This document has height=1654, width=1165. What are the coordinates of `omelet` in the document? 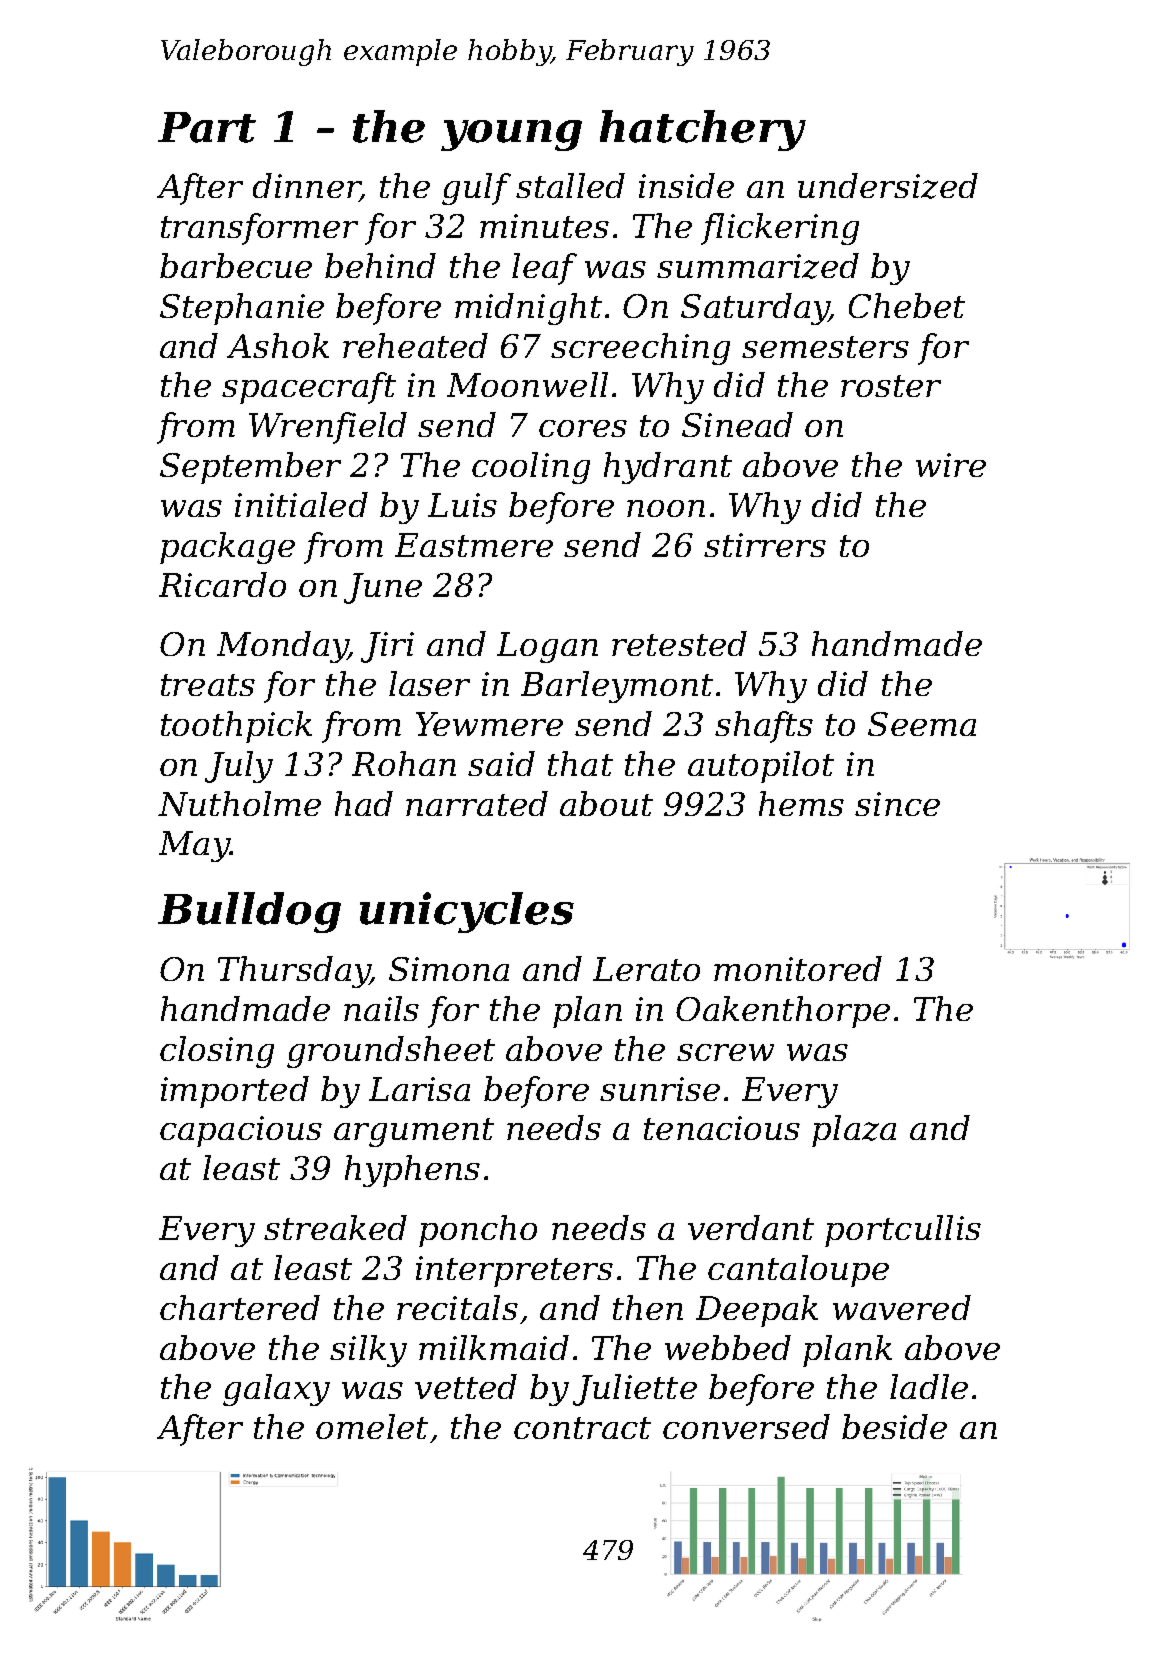 It's located at (372, 1426).
